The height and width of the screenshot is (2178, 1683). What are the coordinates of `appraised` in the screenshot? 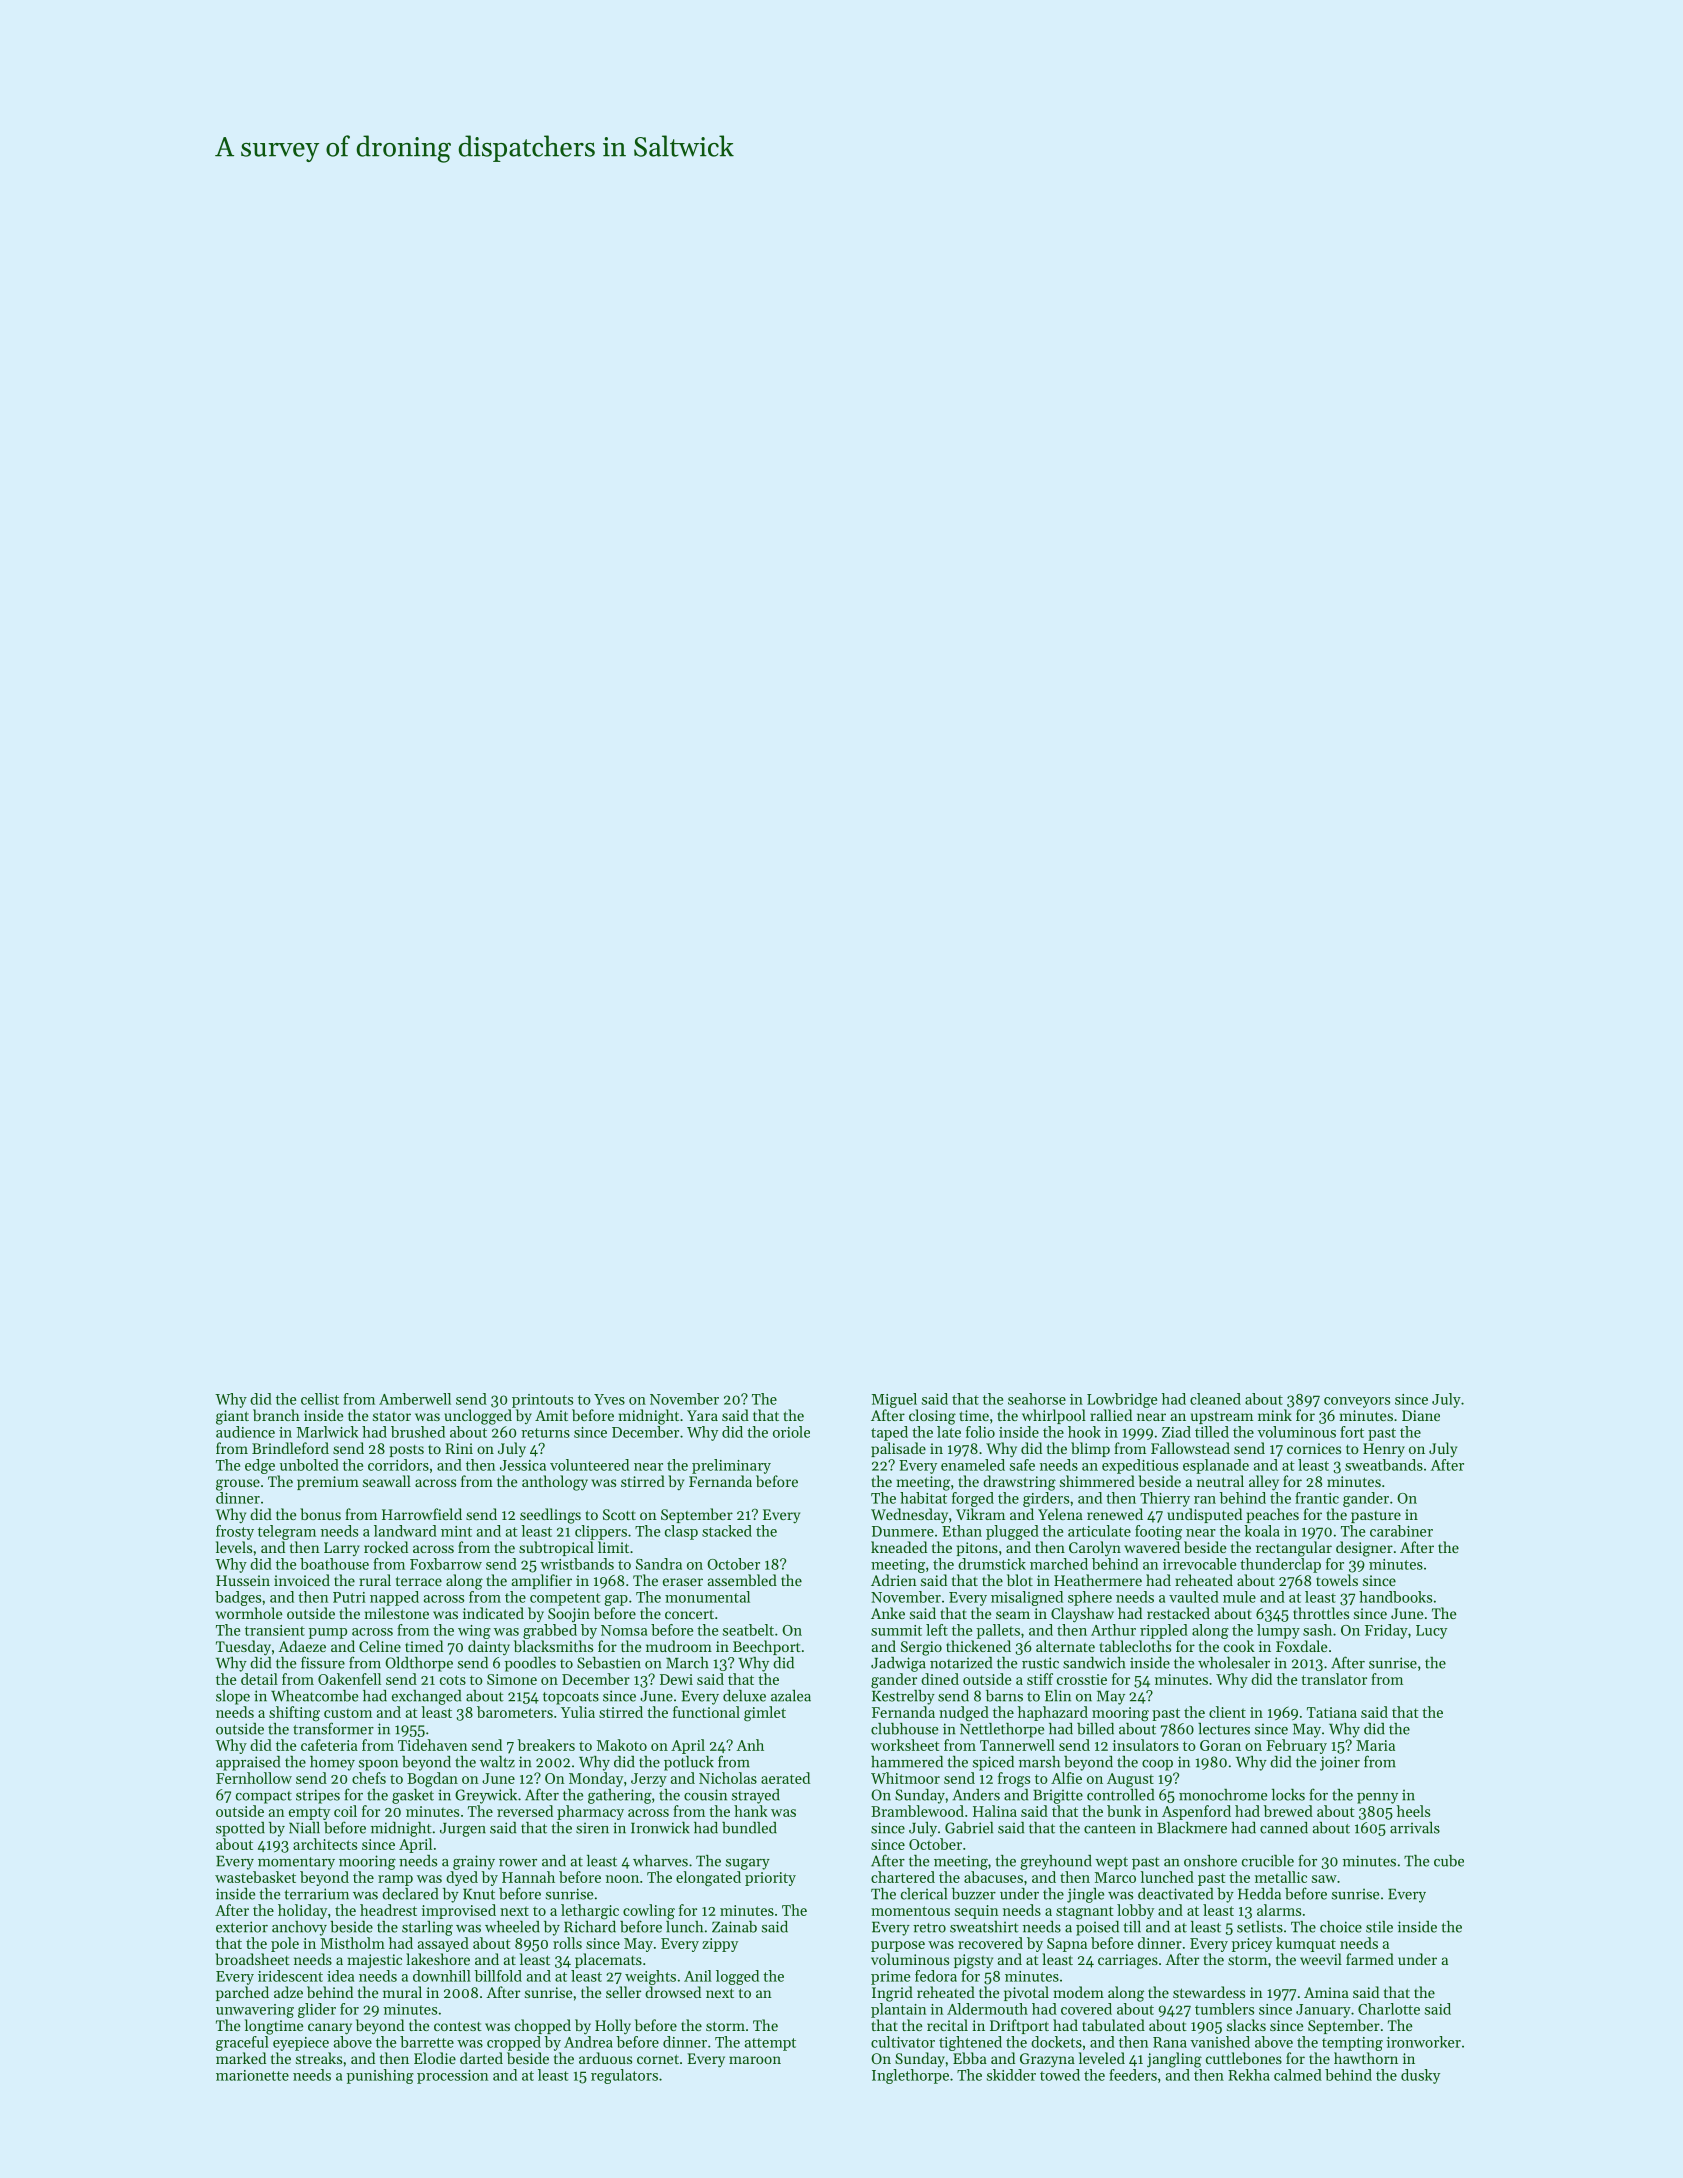 It's located at (248, 1763).
